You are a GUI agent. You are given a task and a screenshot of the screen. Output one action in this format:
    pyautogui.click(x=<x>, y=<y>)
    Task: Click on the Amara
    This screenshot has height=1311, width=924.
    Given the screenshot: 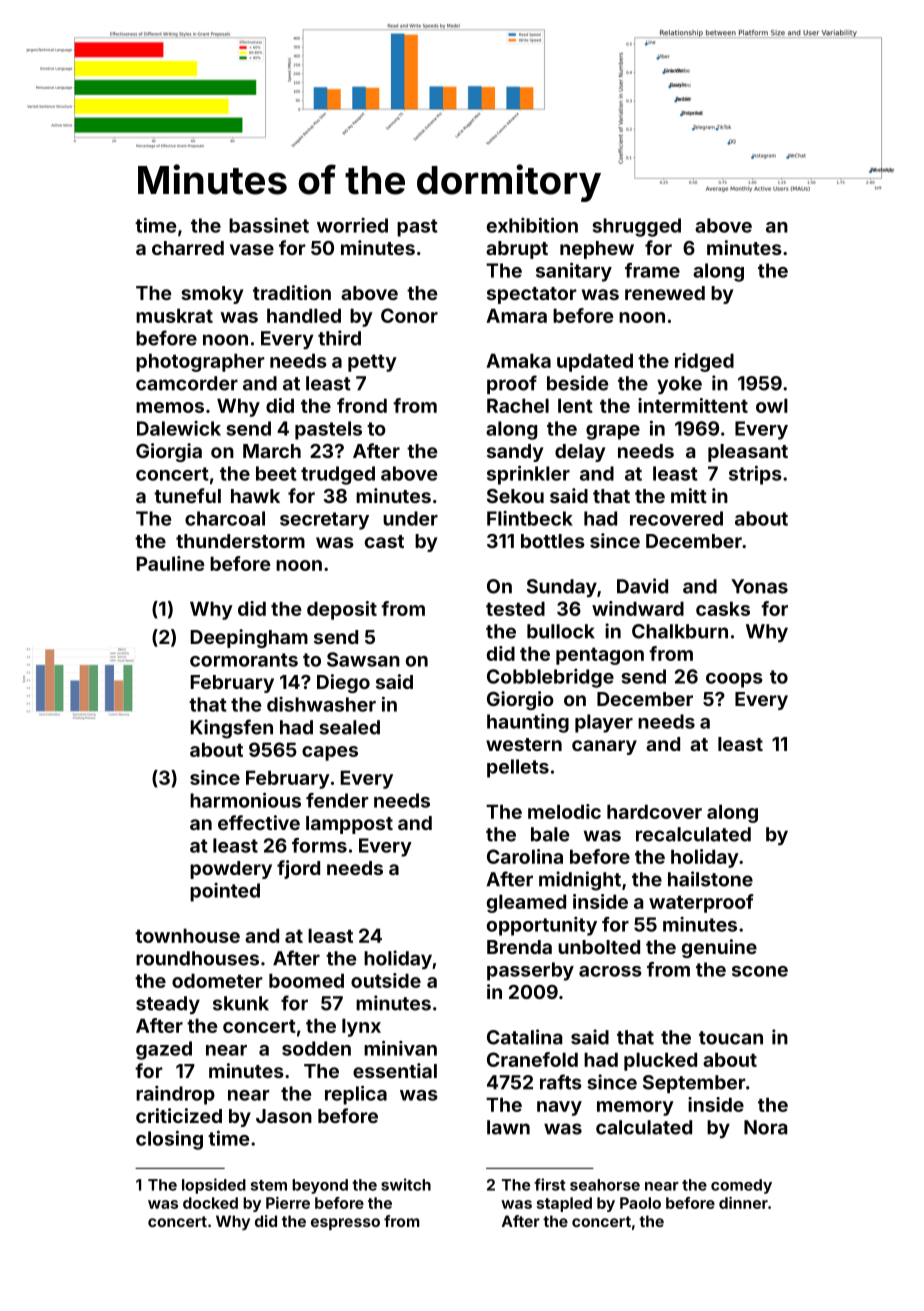 What is the action you would take?
    pyautogui.click(x=516, y=315)
